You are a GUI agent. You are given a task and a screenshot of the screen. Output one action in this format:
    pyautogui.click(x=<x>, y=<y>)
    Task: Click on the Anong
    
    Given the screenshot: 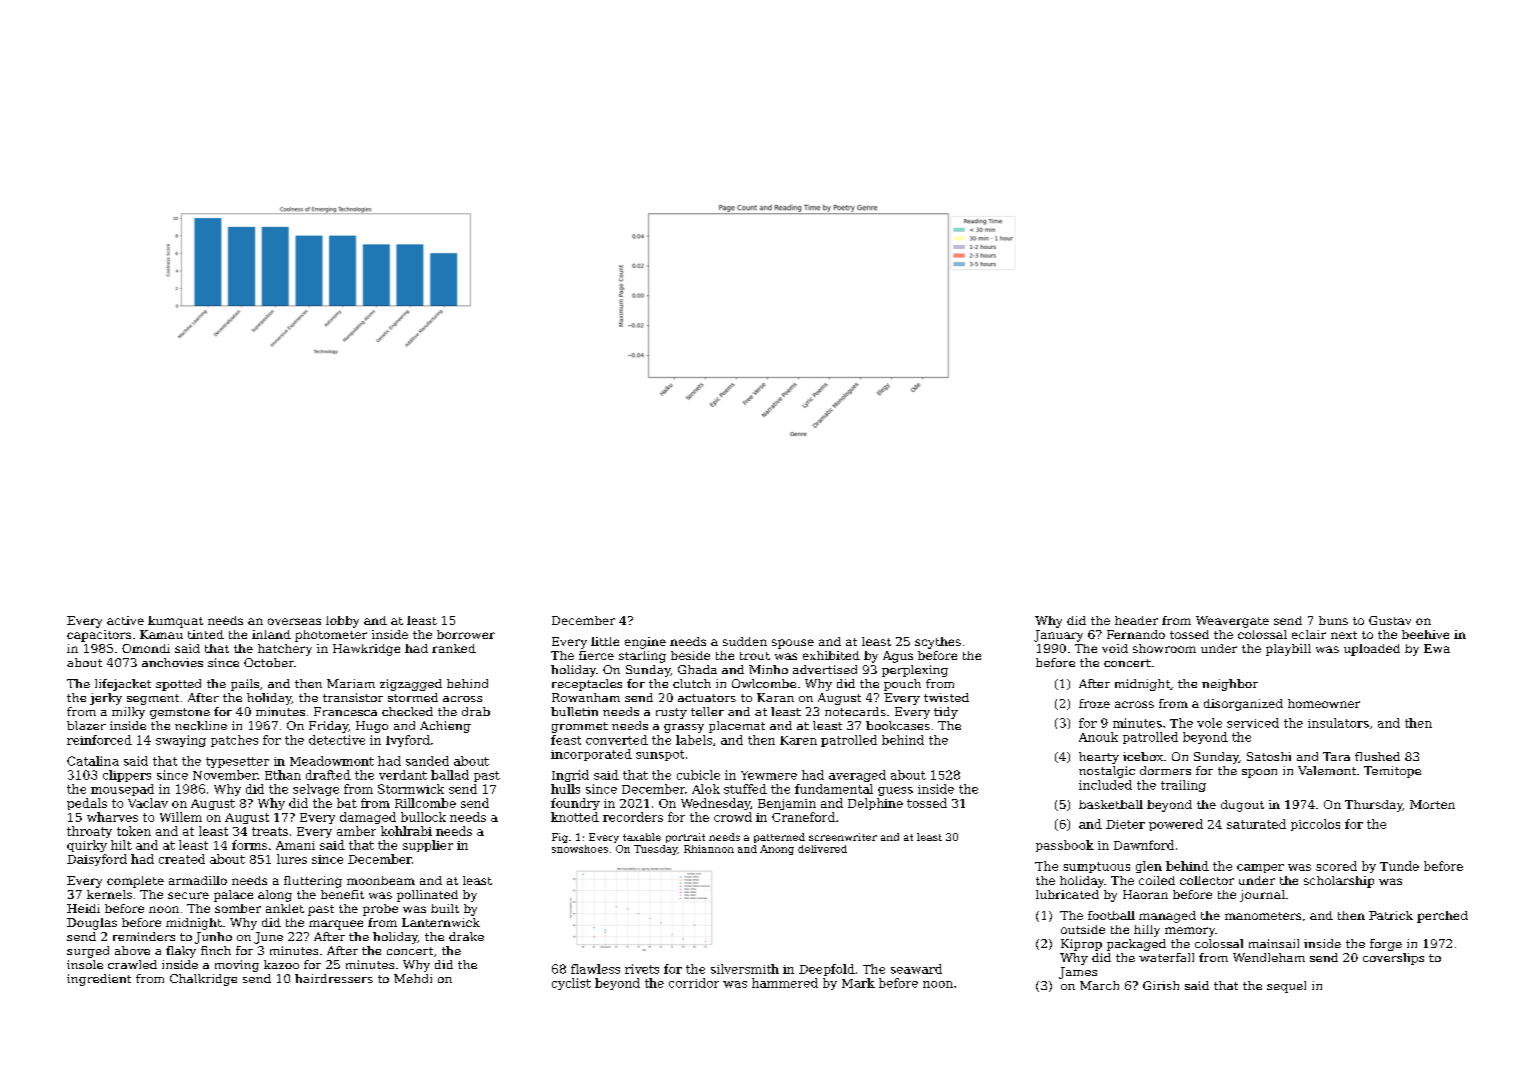 What is the action you would take?
    pyautogui.click(x=777, y=850)
